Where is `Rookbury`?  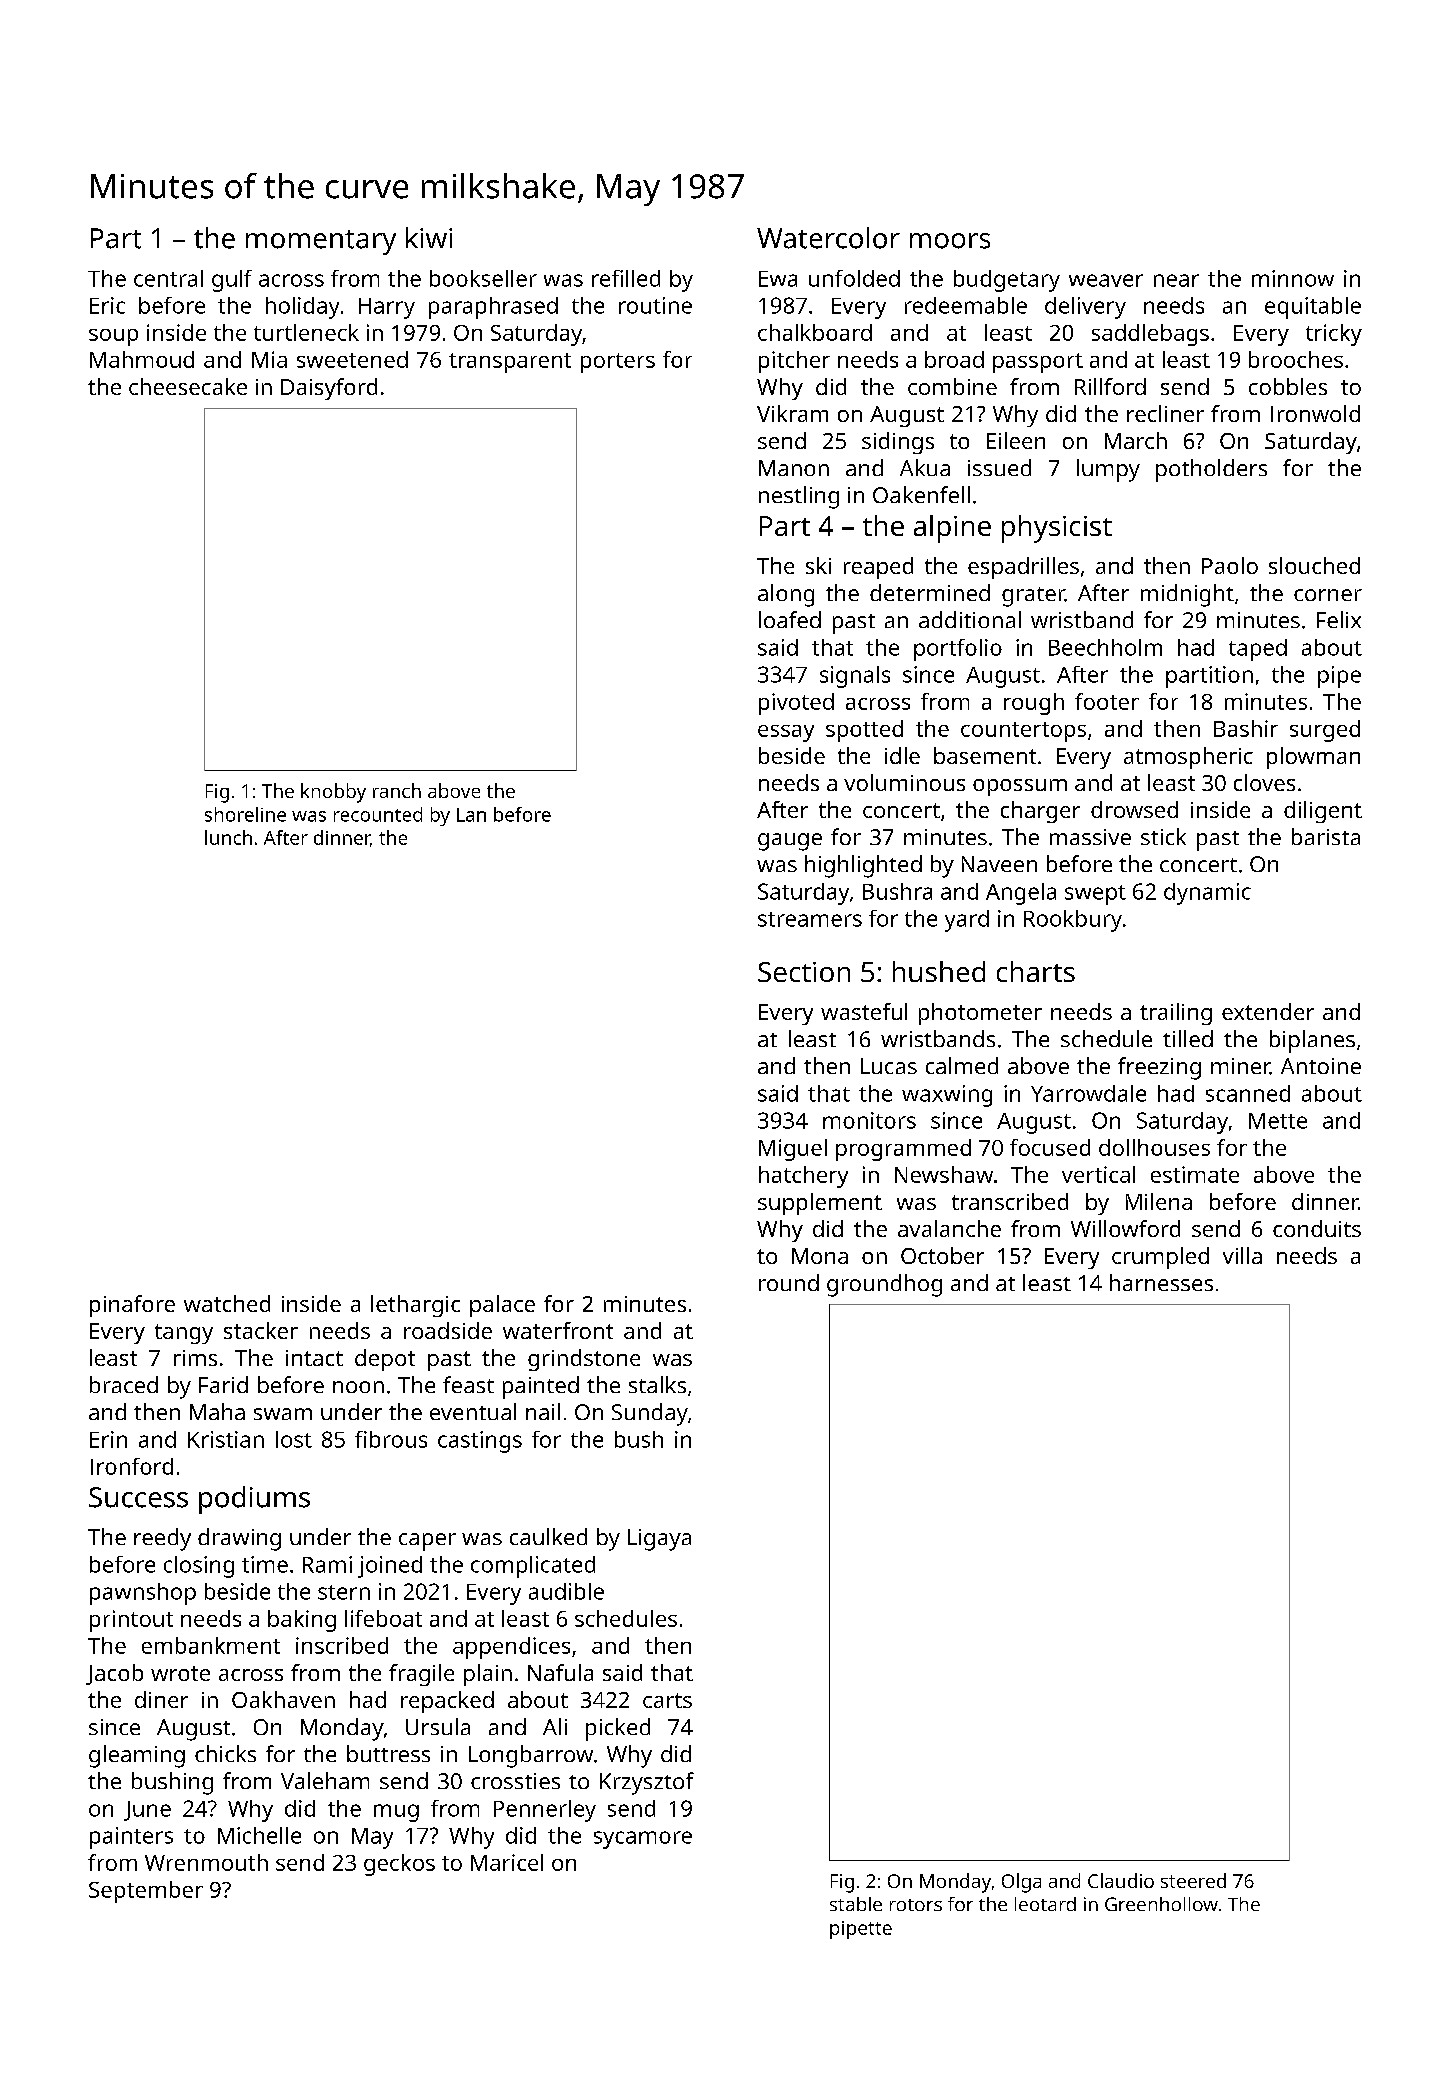 Rookbury is located at coordinates (1073, 921).
